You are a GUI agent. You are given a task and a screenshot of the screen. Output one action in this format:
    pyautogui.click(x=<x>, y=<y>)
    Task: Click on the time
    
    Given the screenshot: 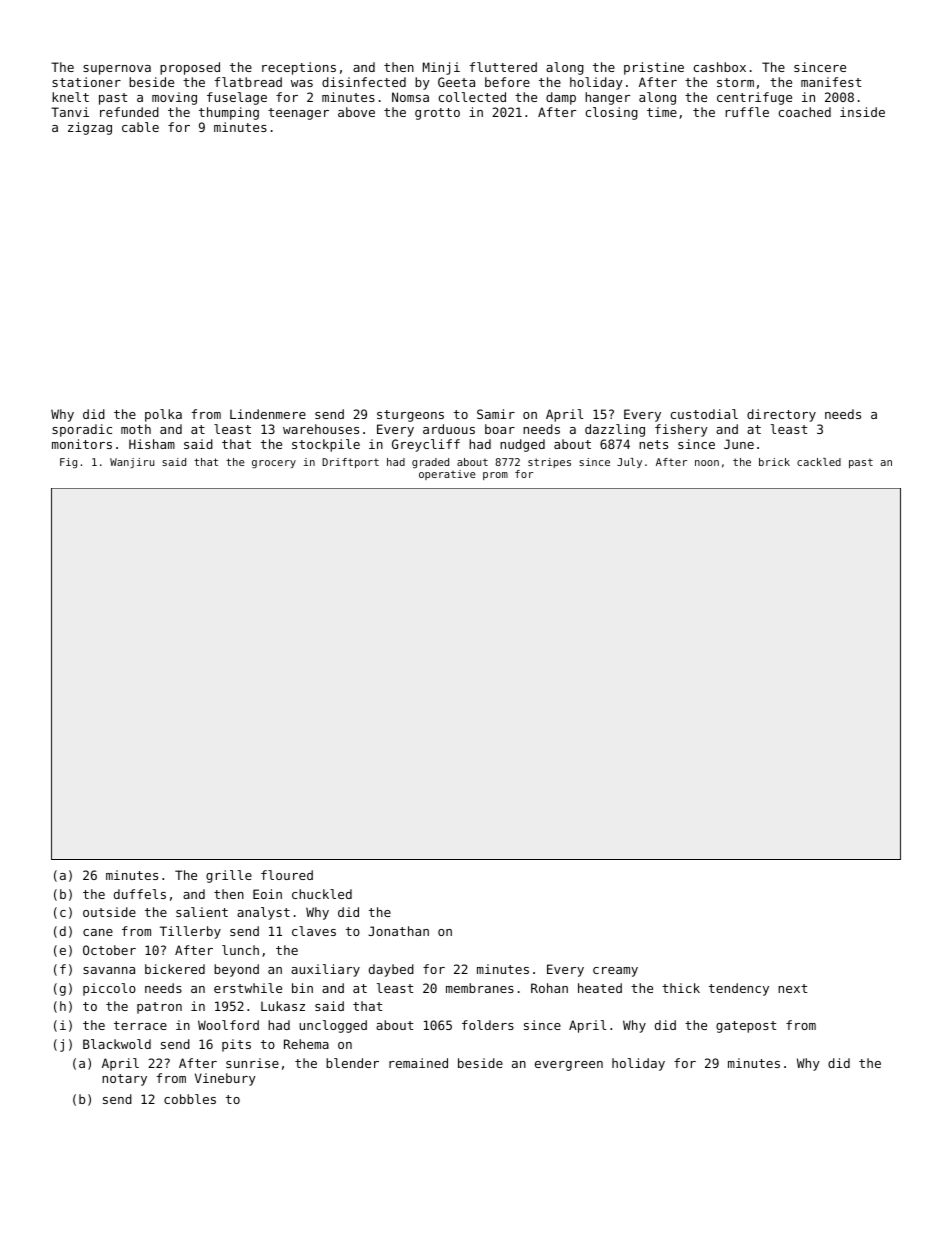 What is the action you would take?
    pyautogui.click(x=662, y=112)
